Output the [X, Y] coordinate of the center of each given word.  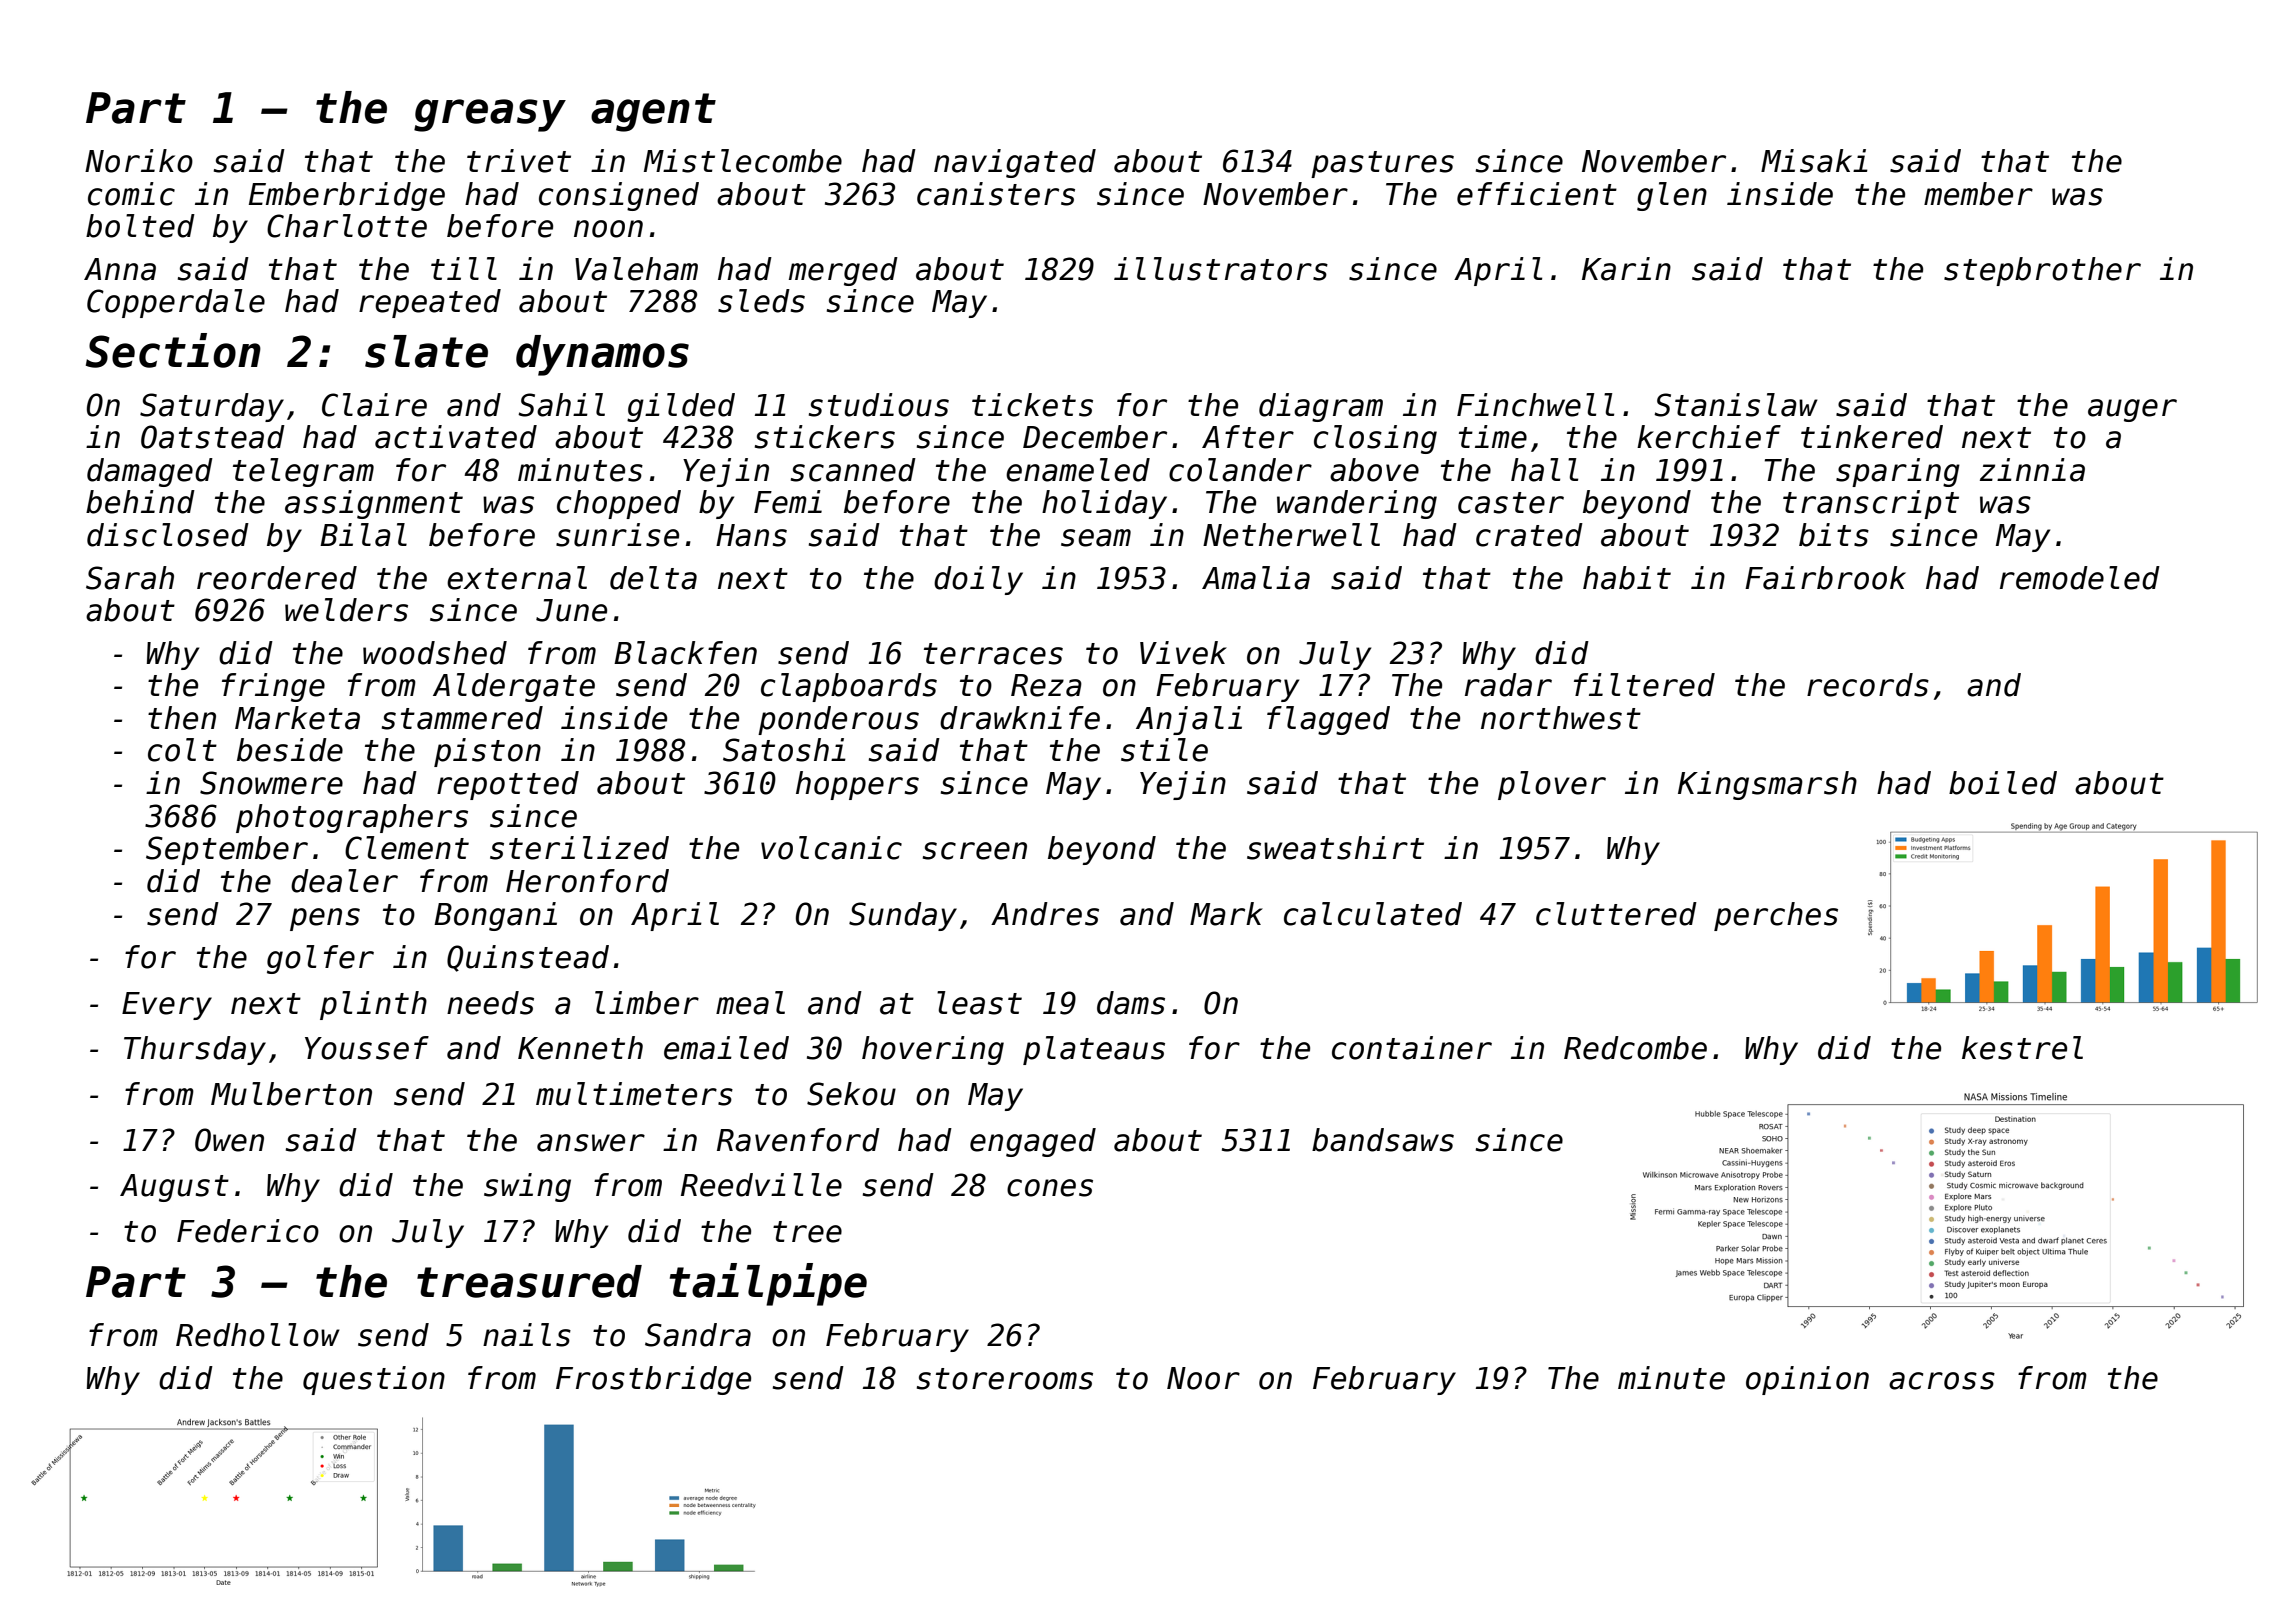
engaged [1033, 1142]
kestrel [2022, 1048]
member [1978, 194]
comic [131, 194]
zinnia [2032, 470]
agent [653, 112]
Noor [1203, 1378]
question [374, 1380]
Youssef [367, 1048]
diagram [1321, 407]
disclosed [168, 535]
